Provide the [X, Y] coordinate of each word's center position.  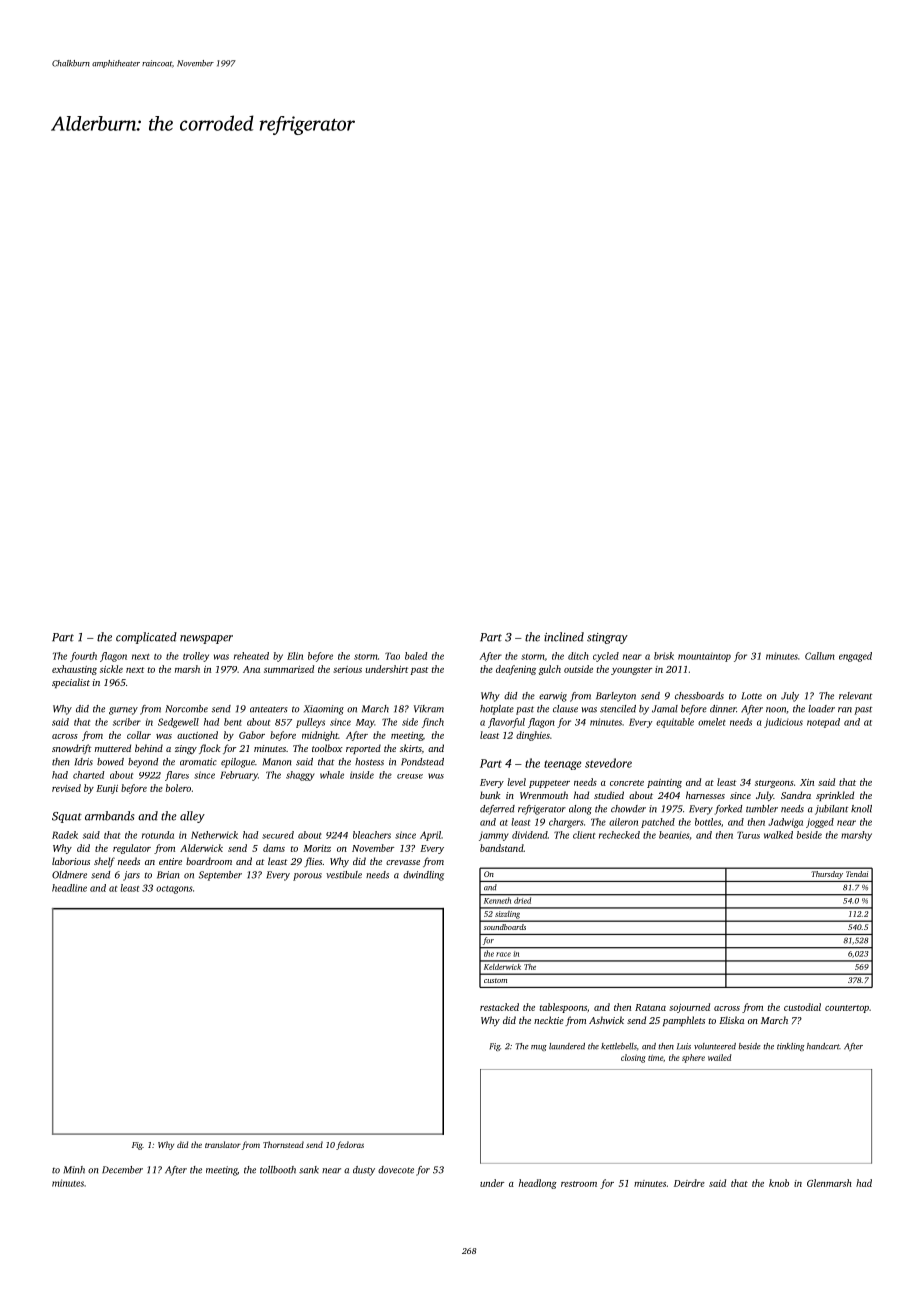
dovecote [396, 1170]
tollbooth [278, 1170]
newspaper [206, 639]
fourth [83, 657]
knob [779, 1183]
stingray [607, 638]
